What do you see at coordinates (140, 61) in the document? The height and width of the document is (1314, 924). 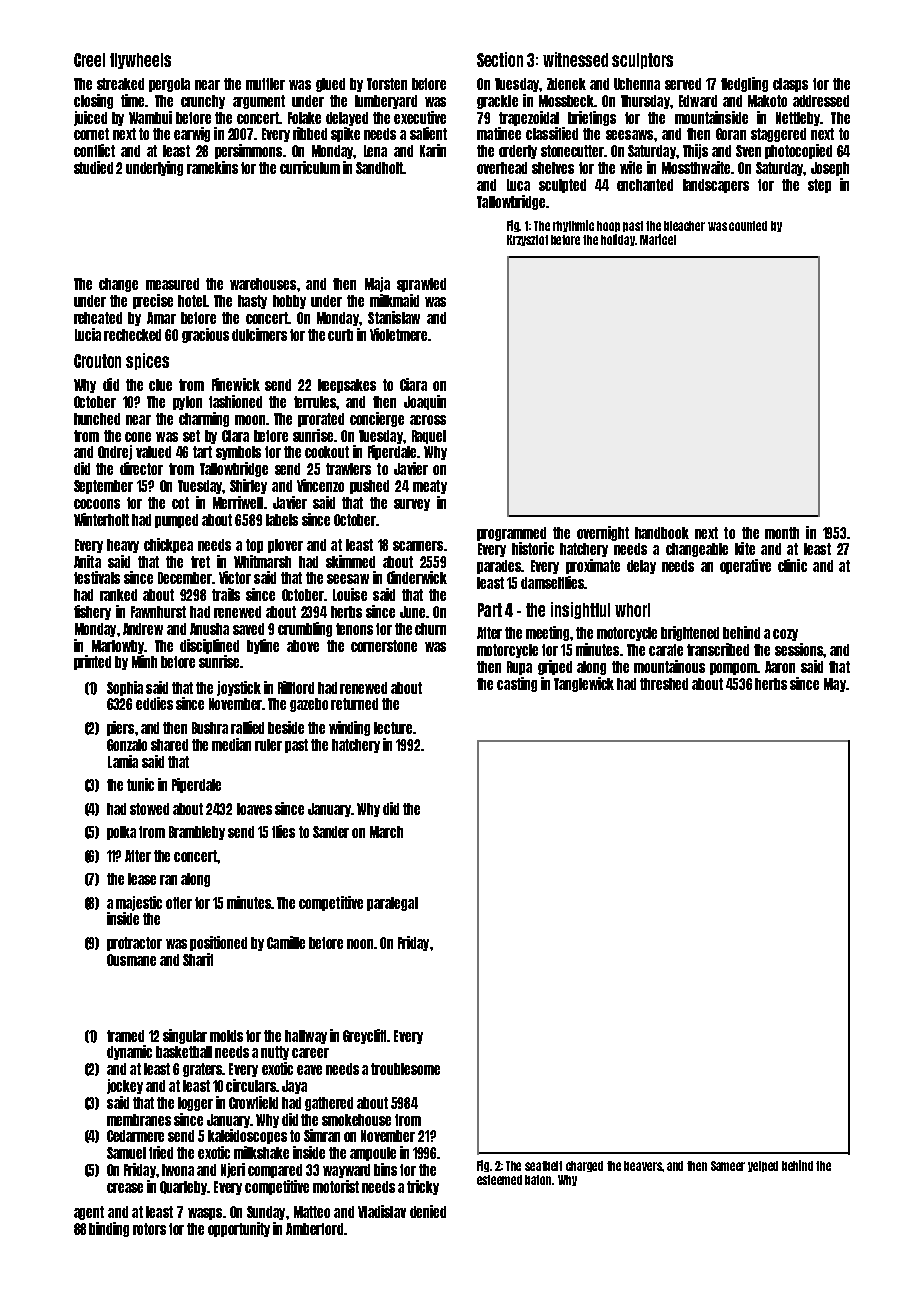 I see `flywheels` at bounding box center [140, 61].
